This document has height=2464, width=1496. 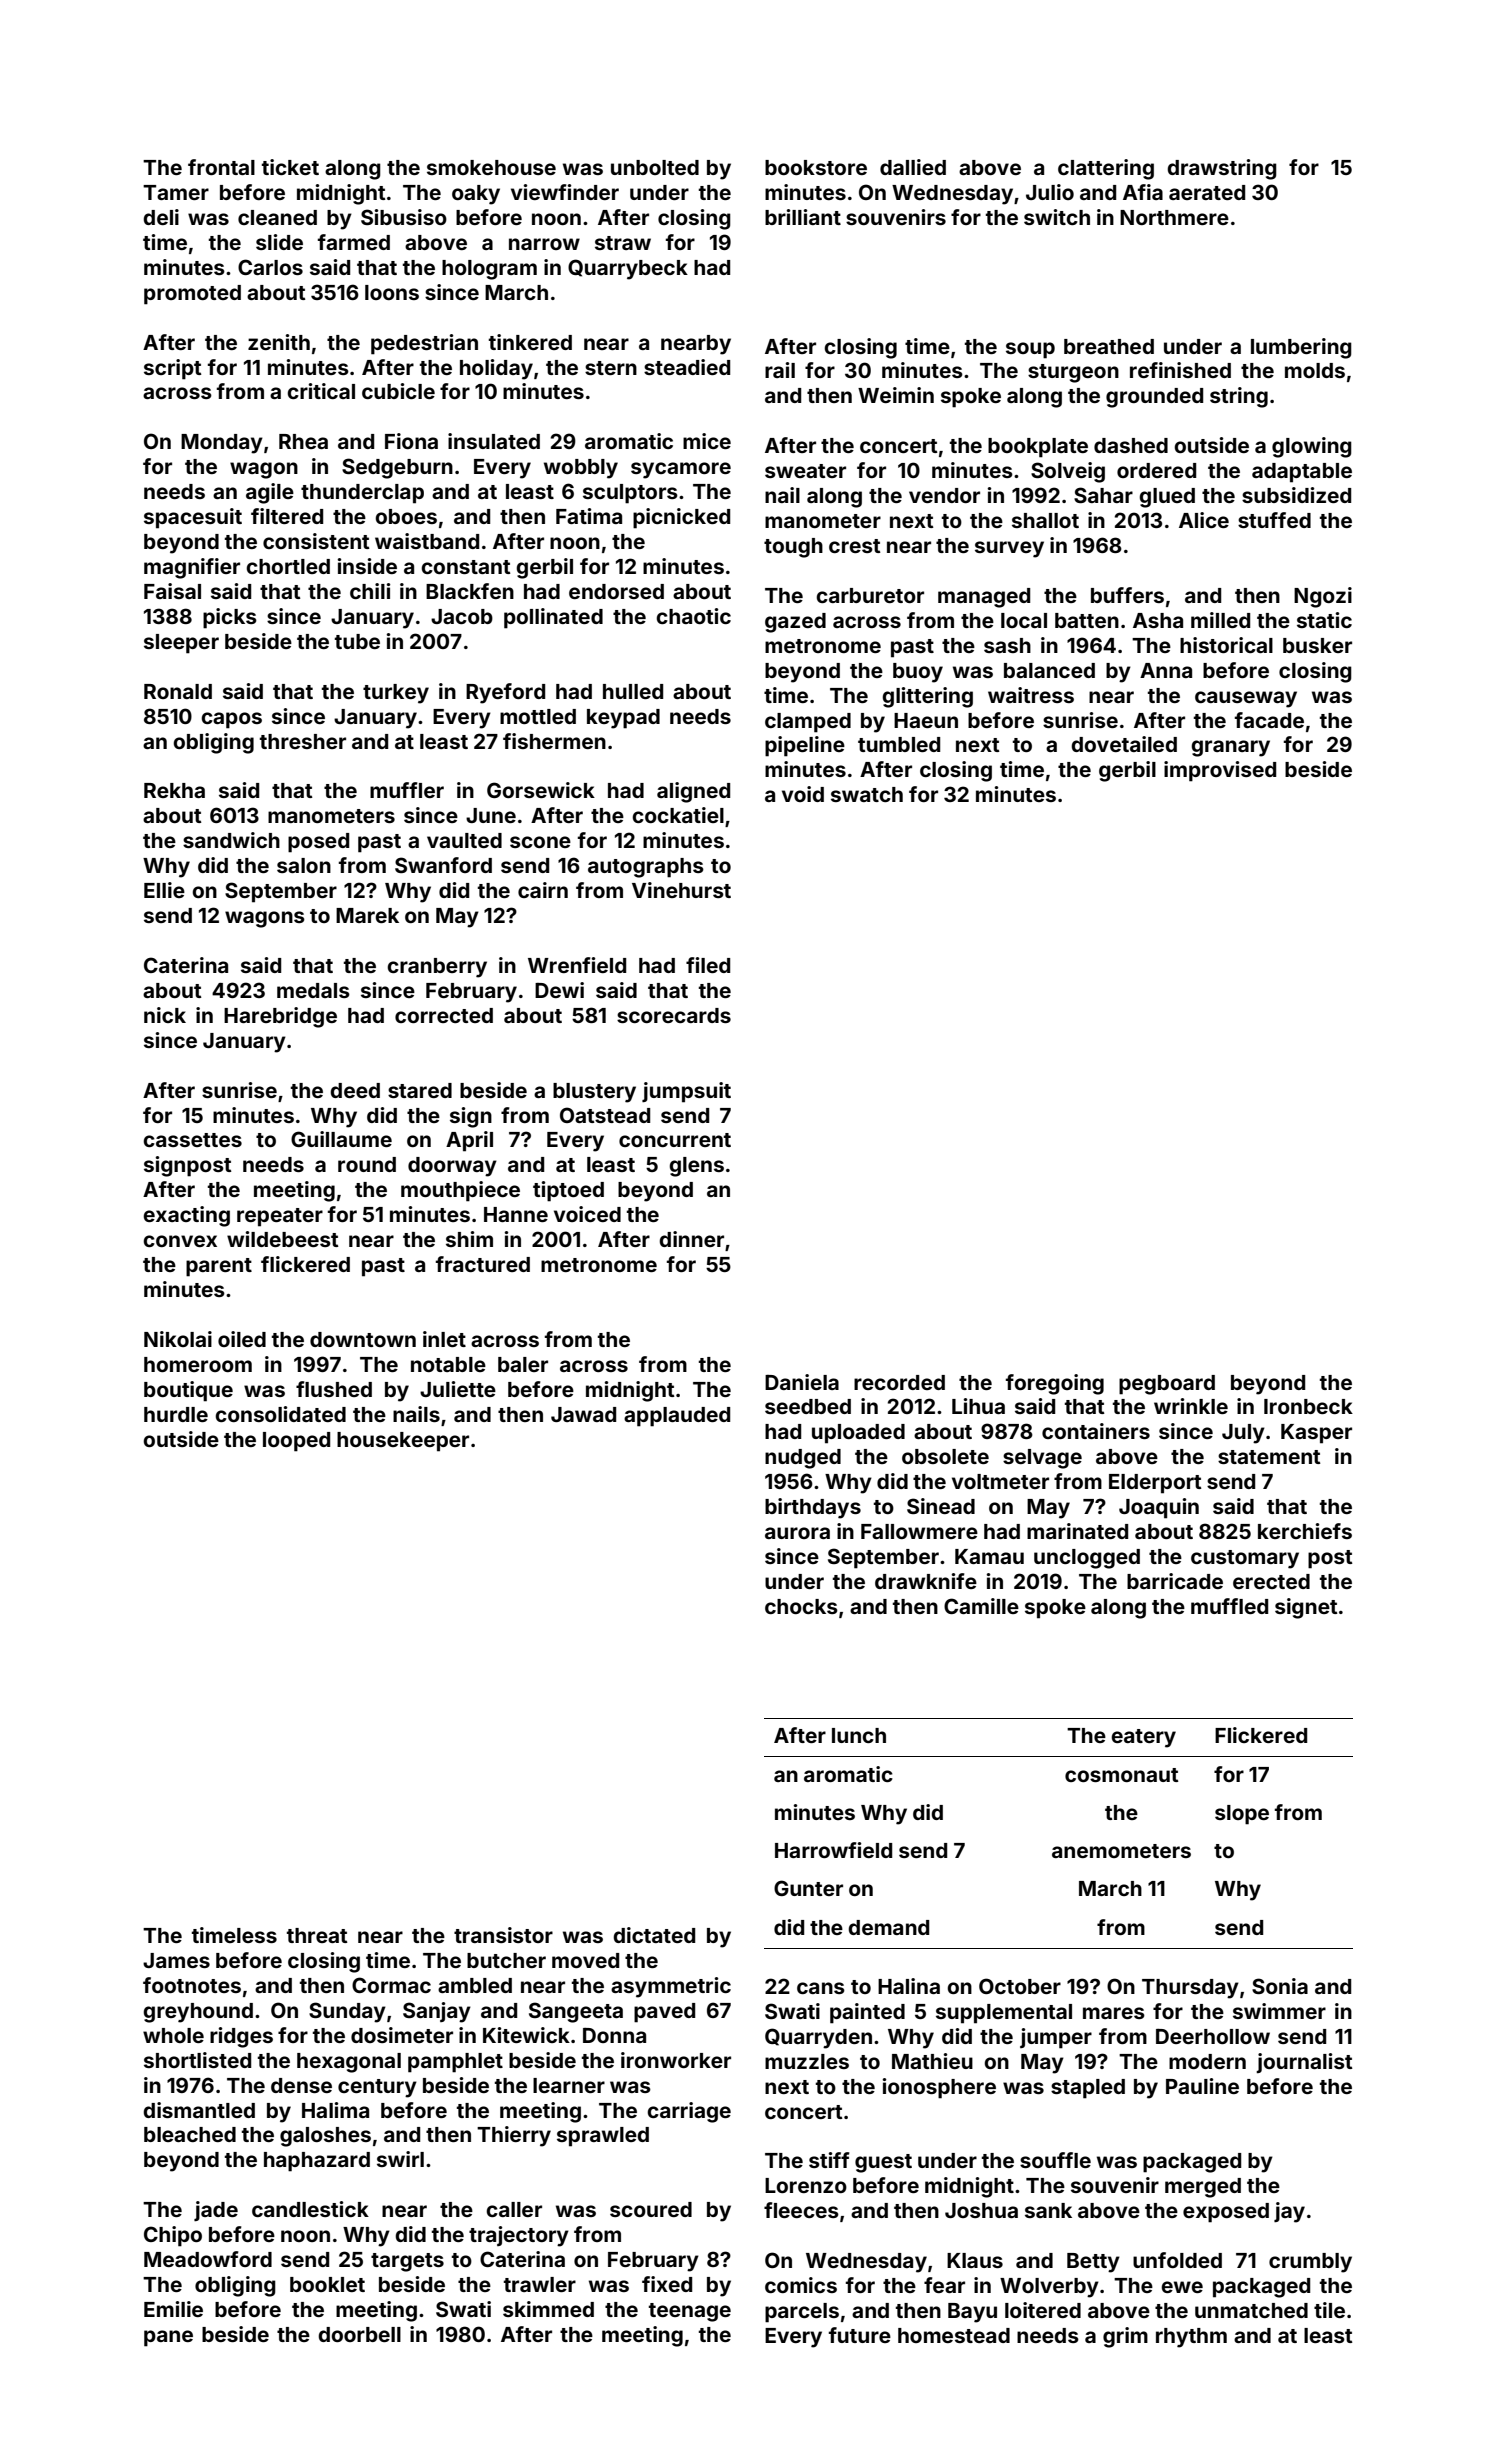 I want to click on birthdays, so click(x=813, y=1508).
